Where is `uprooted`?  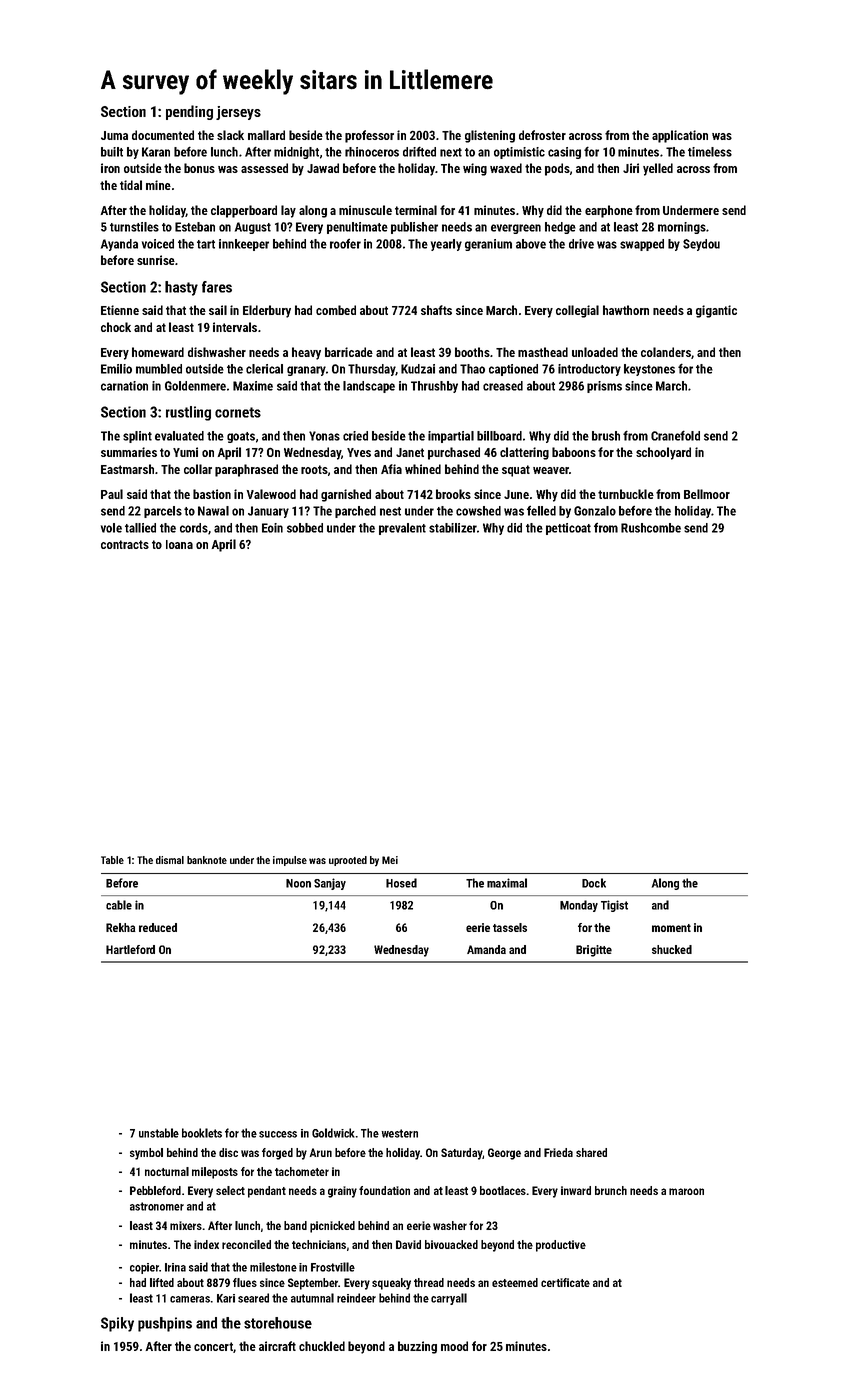 uprooted is located at coordinates (348, 861).
